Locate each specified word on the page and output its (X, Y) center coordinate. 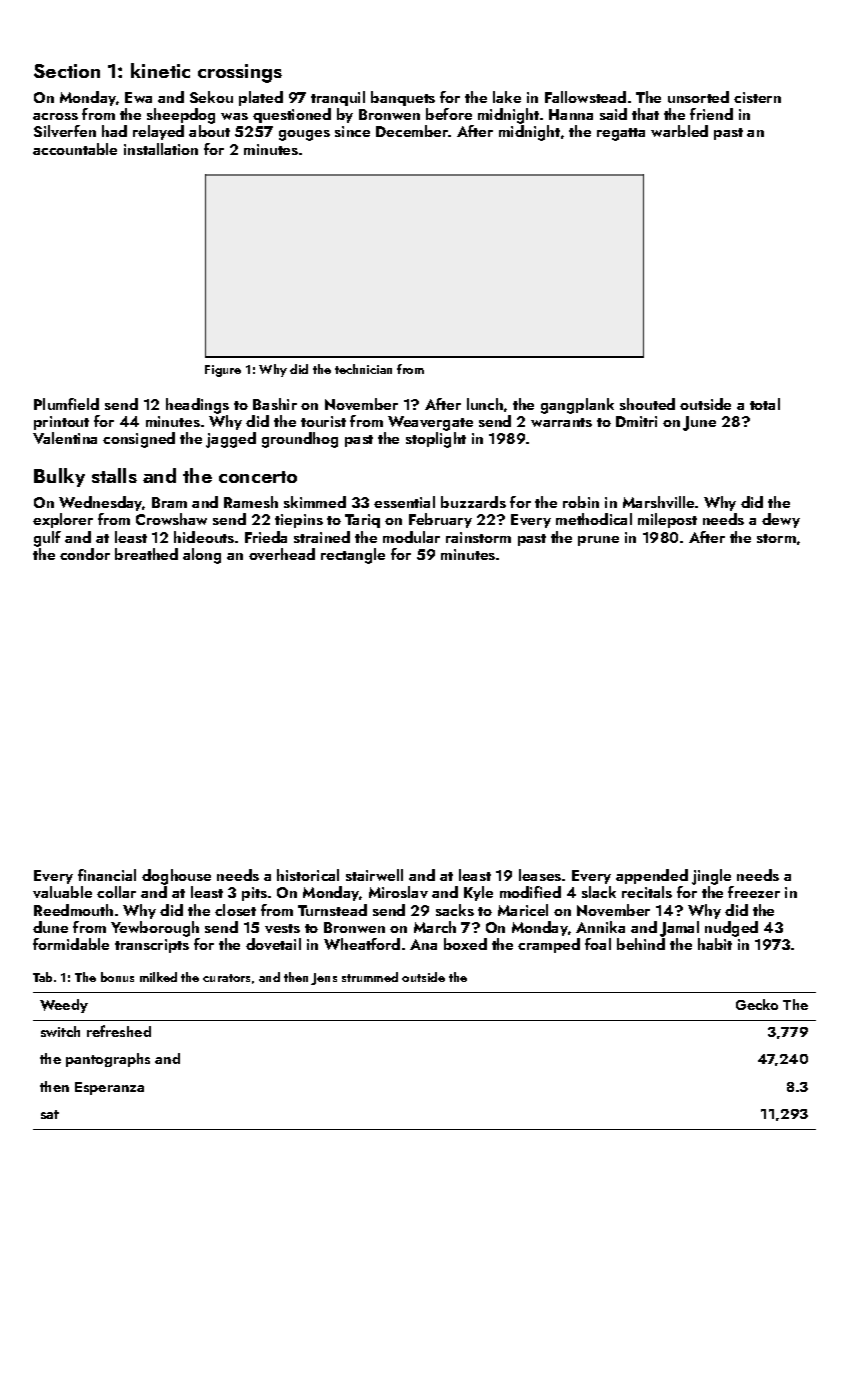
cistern (757, 97)
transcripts (152, 946)
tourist (323, 421)
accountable (75, 149)
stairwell (374, 875)
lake (507, 97)
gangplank (577, 406)
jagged (231, 440)
